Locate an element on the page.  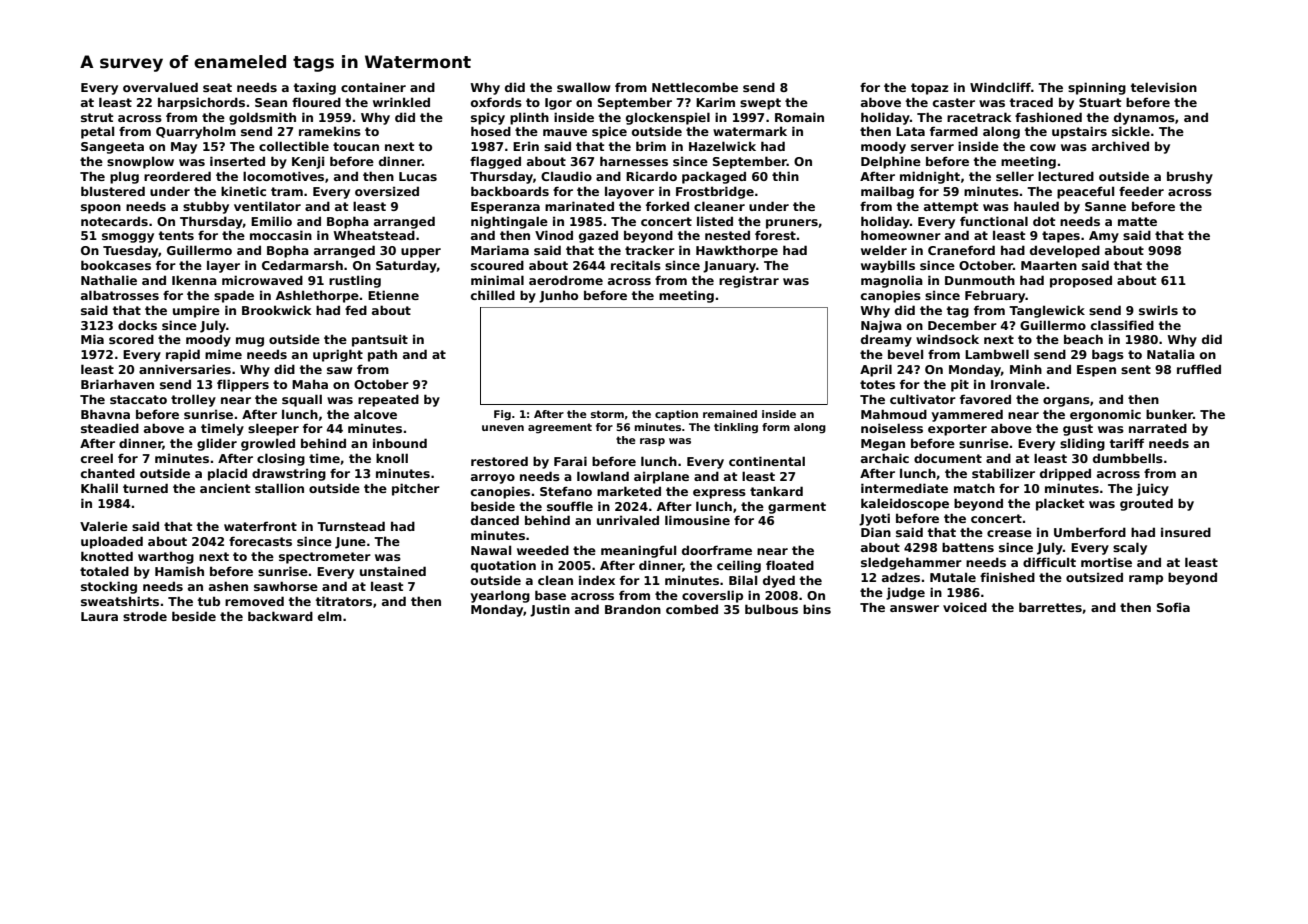
rasp is located at coordinates (652, 442).
